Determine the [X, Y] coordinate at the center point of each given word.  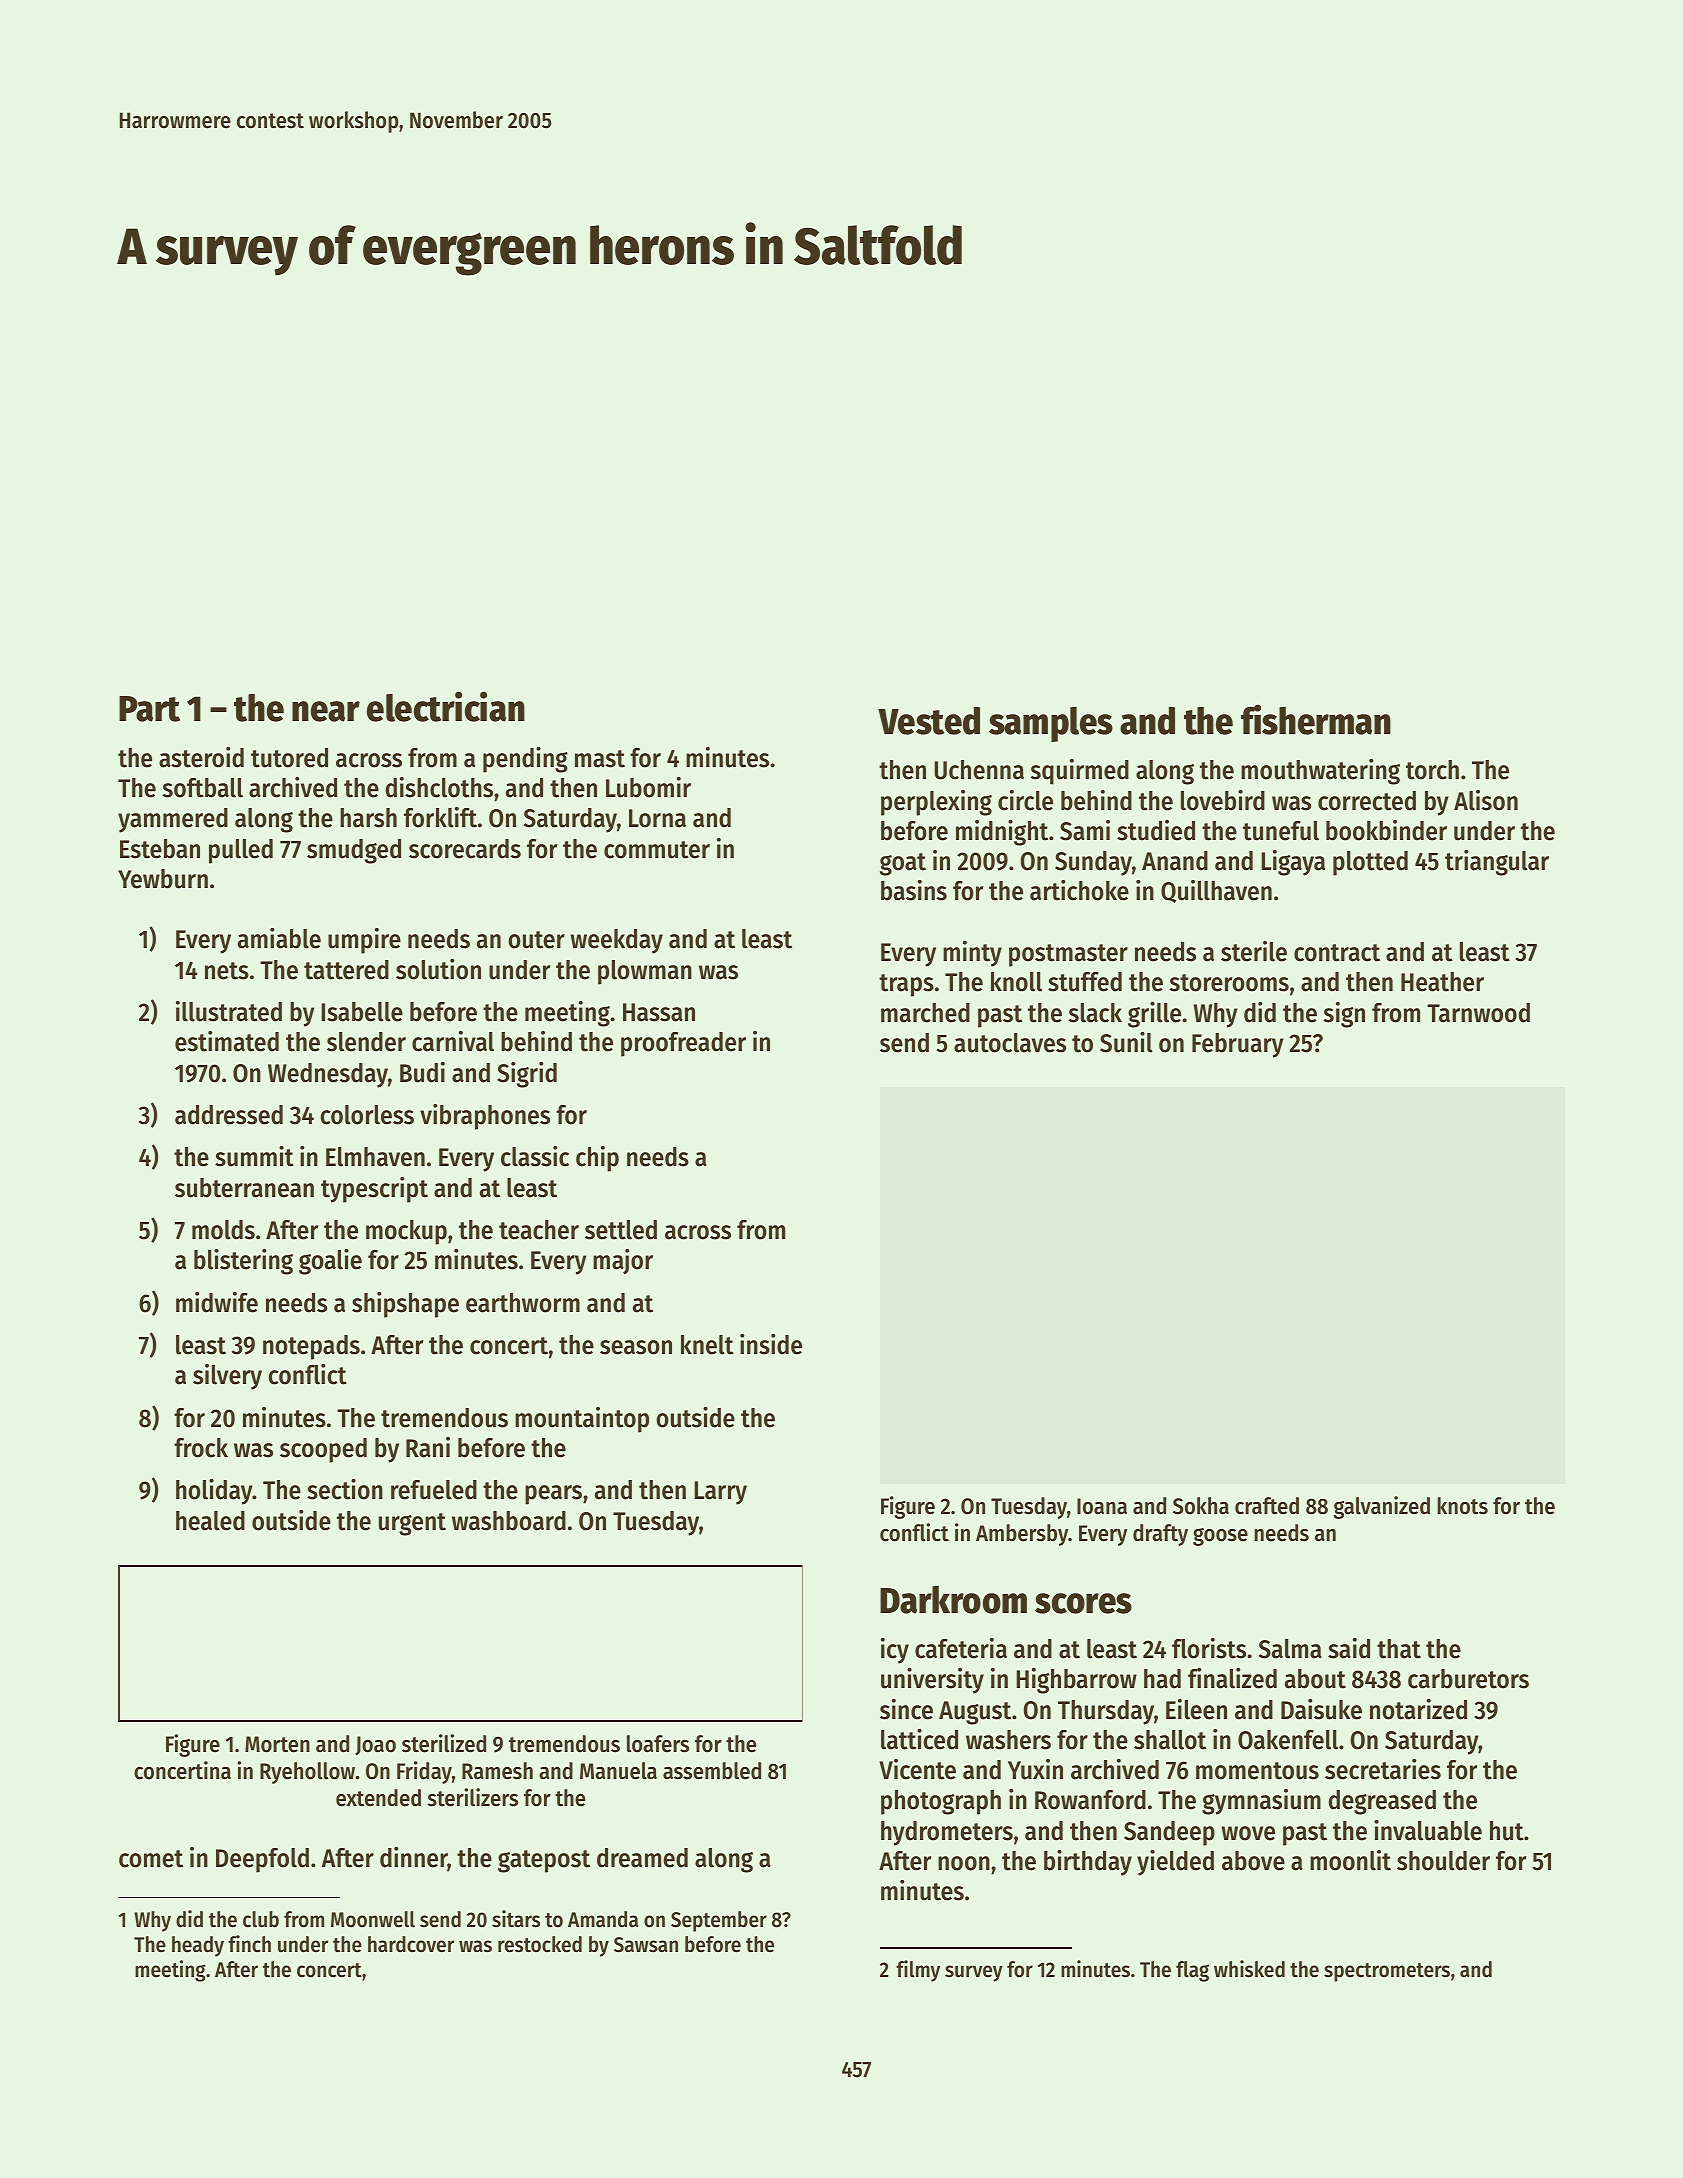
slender [366, 1042]
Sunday [1093, 863]
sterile [1254, 951]
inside [771, 1344]
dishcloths [439, 787]
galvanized [1382, 1507]
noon [964, 1863]
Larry [720, 1493]
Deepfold [262, 1860]
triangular [1497, 863]
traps [906, 985]
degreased [1382, 1802]
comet [151, 1859]
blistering [243, 1262]
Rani [428, 1447]
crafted [1267, 1506]
